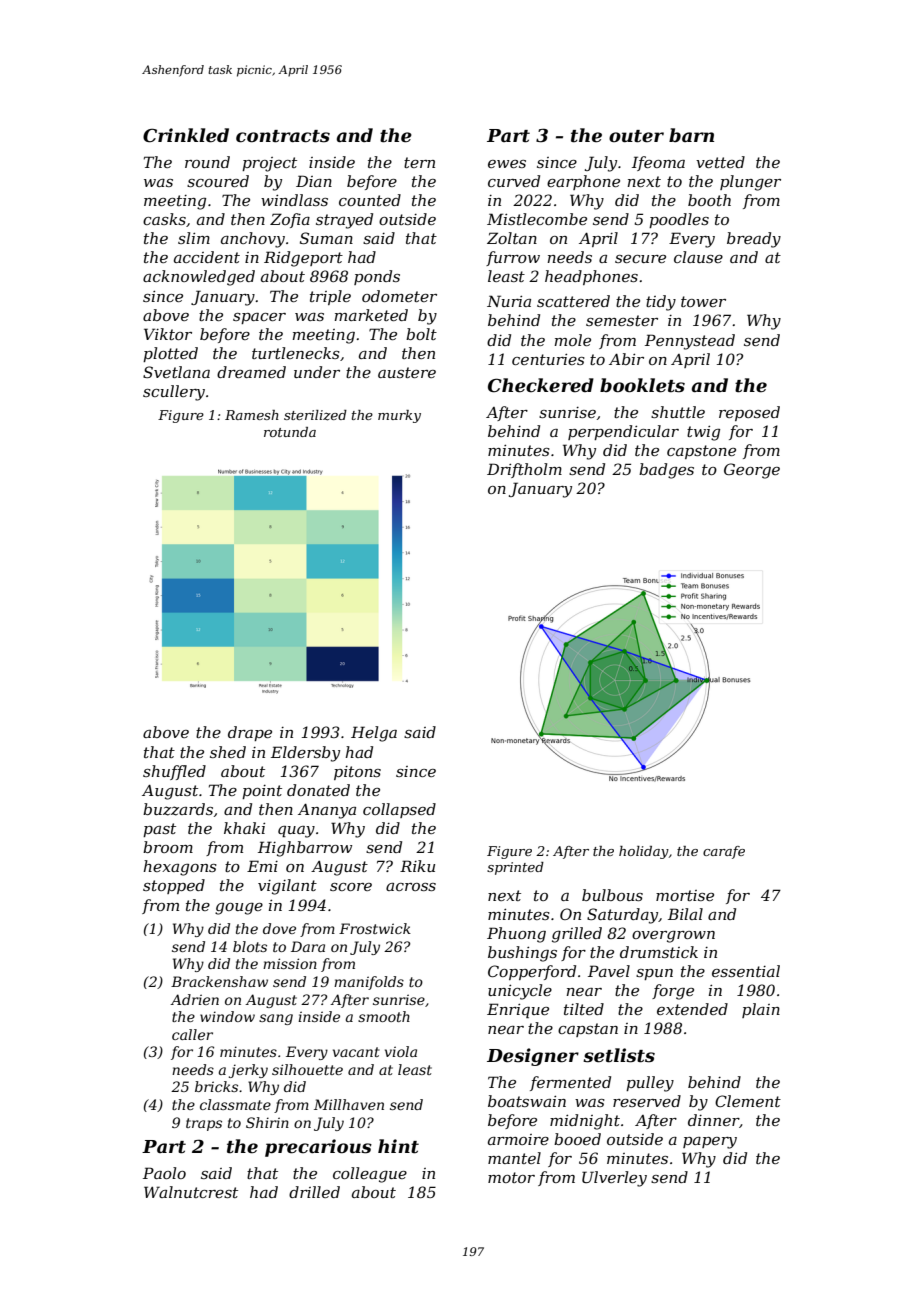  What do you see at coordinates (176, 372) in the screenshot?
I see `Svetlana` at bounding box center [176, 372].
